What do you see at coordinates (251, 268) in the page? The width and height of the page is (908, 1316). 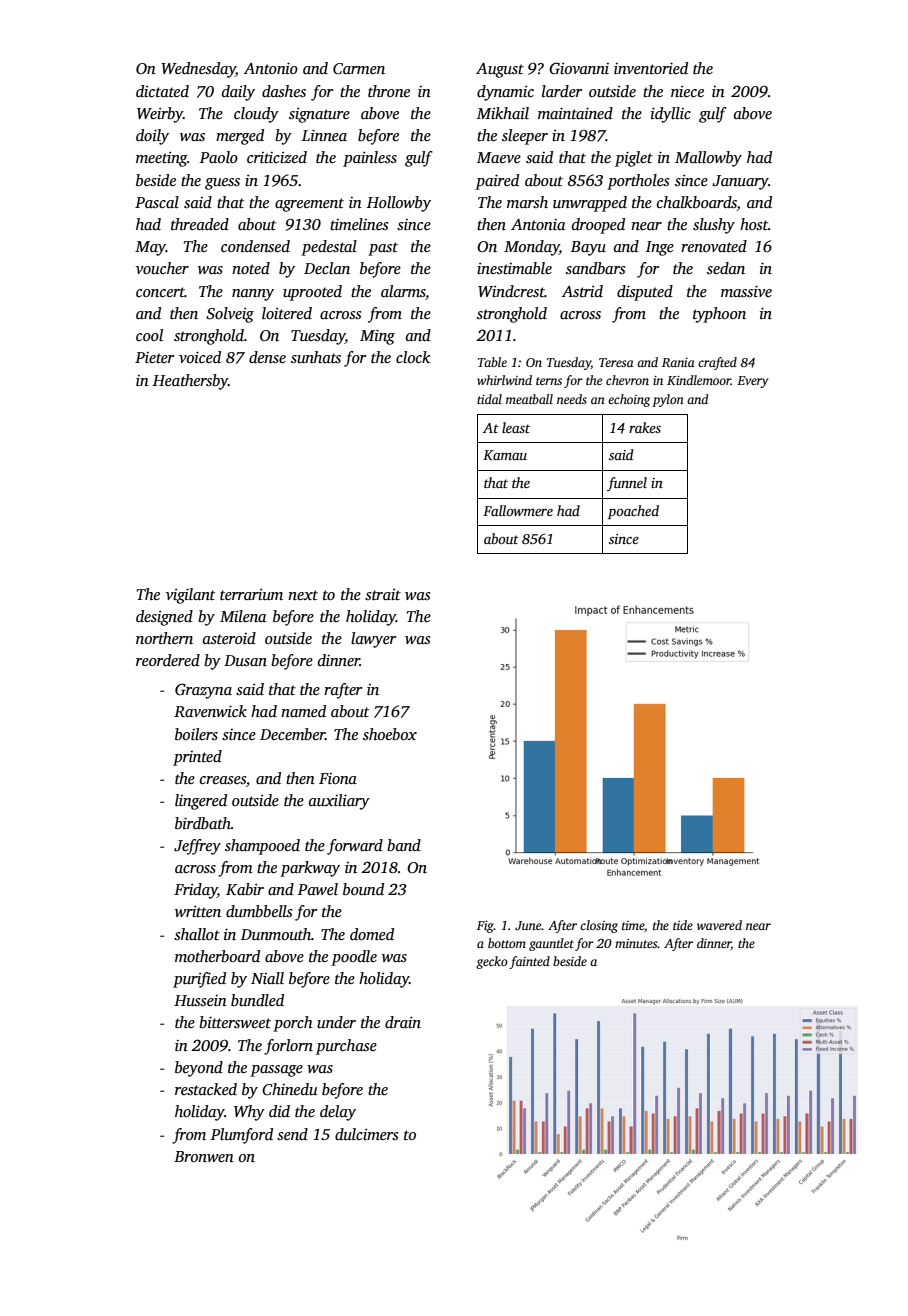 I see `noted` at bounding box center [251, 268].
